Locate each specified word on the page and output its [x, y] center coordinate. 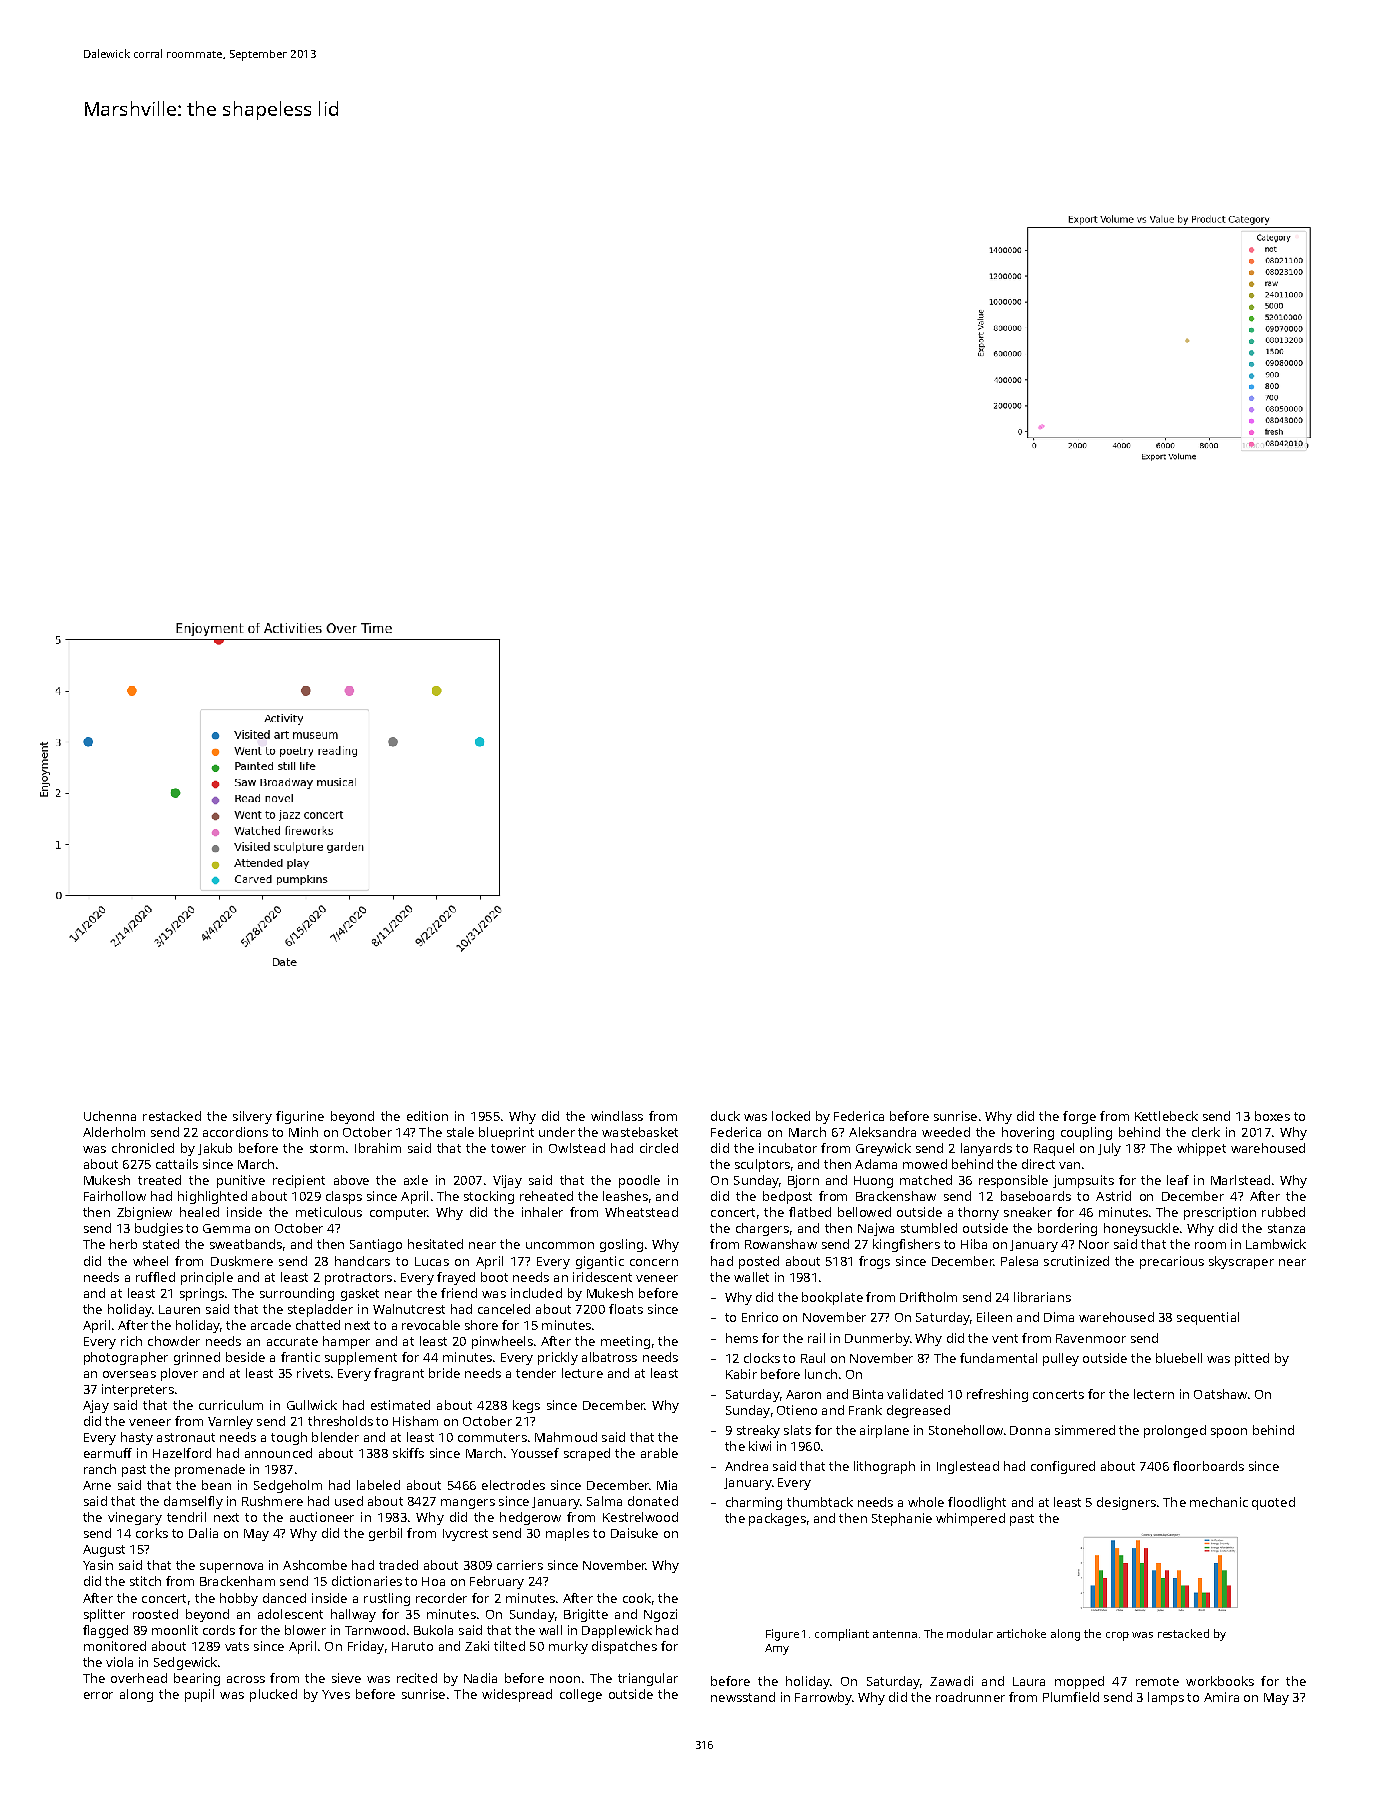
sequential [1208, 1318]
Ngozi [660, 1615]
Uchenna [110, 1116]
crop [1117, 1636]
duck [725, 1116]
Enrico [760, 1317]
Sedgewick [185, 1663]
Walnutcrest [409, 1309]
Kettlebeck [1166, 1116]
